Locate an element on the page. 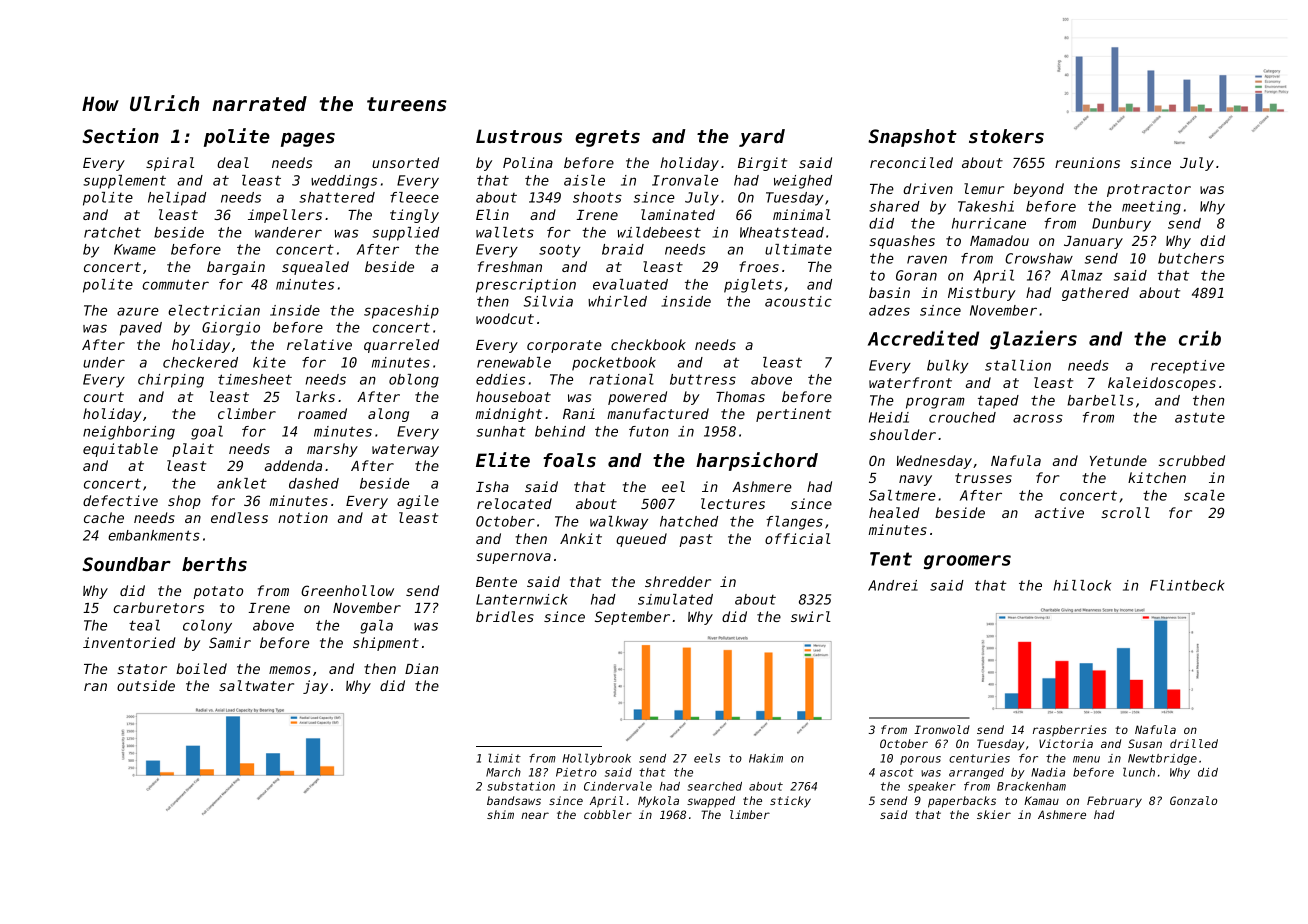  aisle is located at coordinates (584, 180).
